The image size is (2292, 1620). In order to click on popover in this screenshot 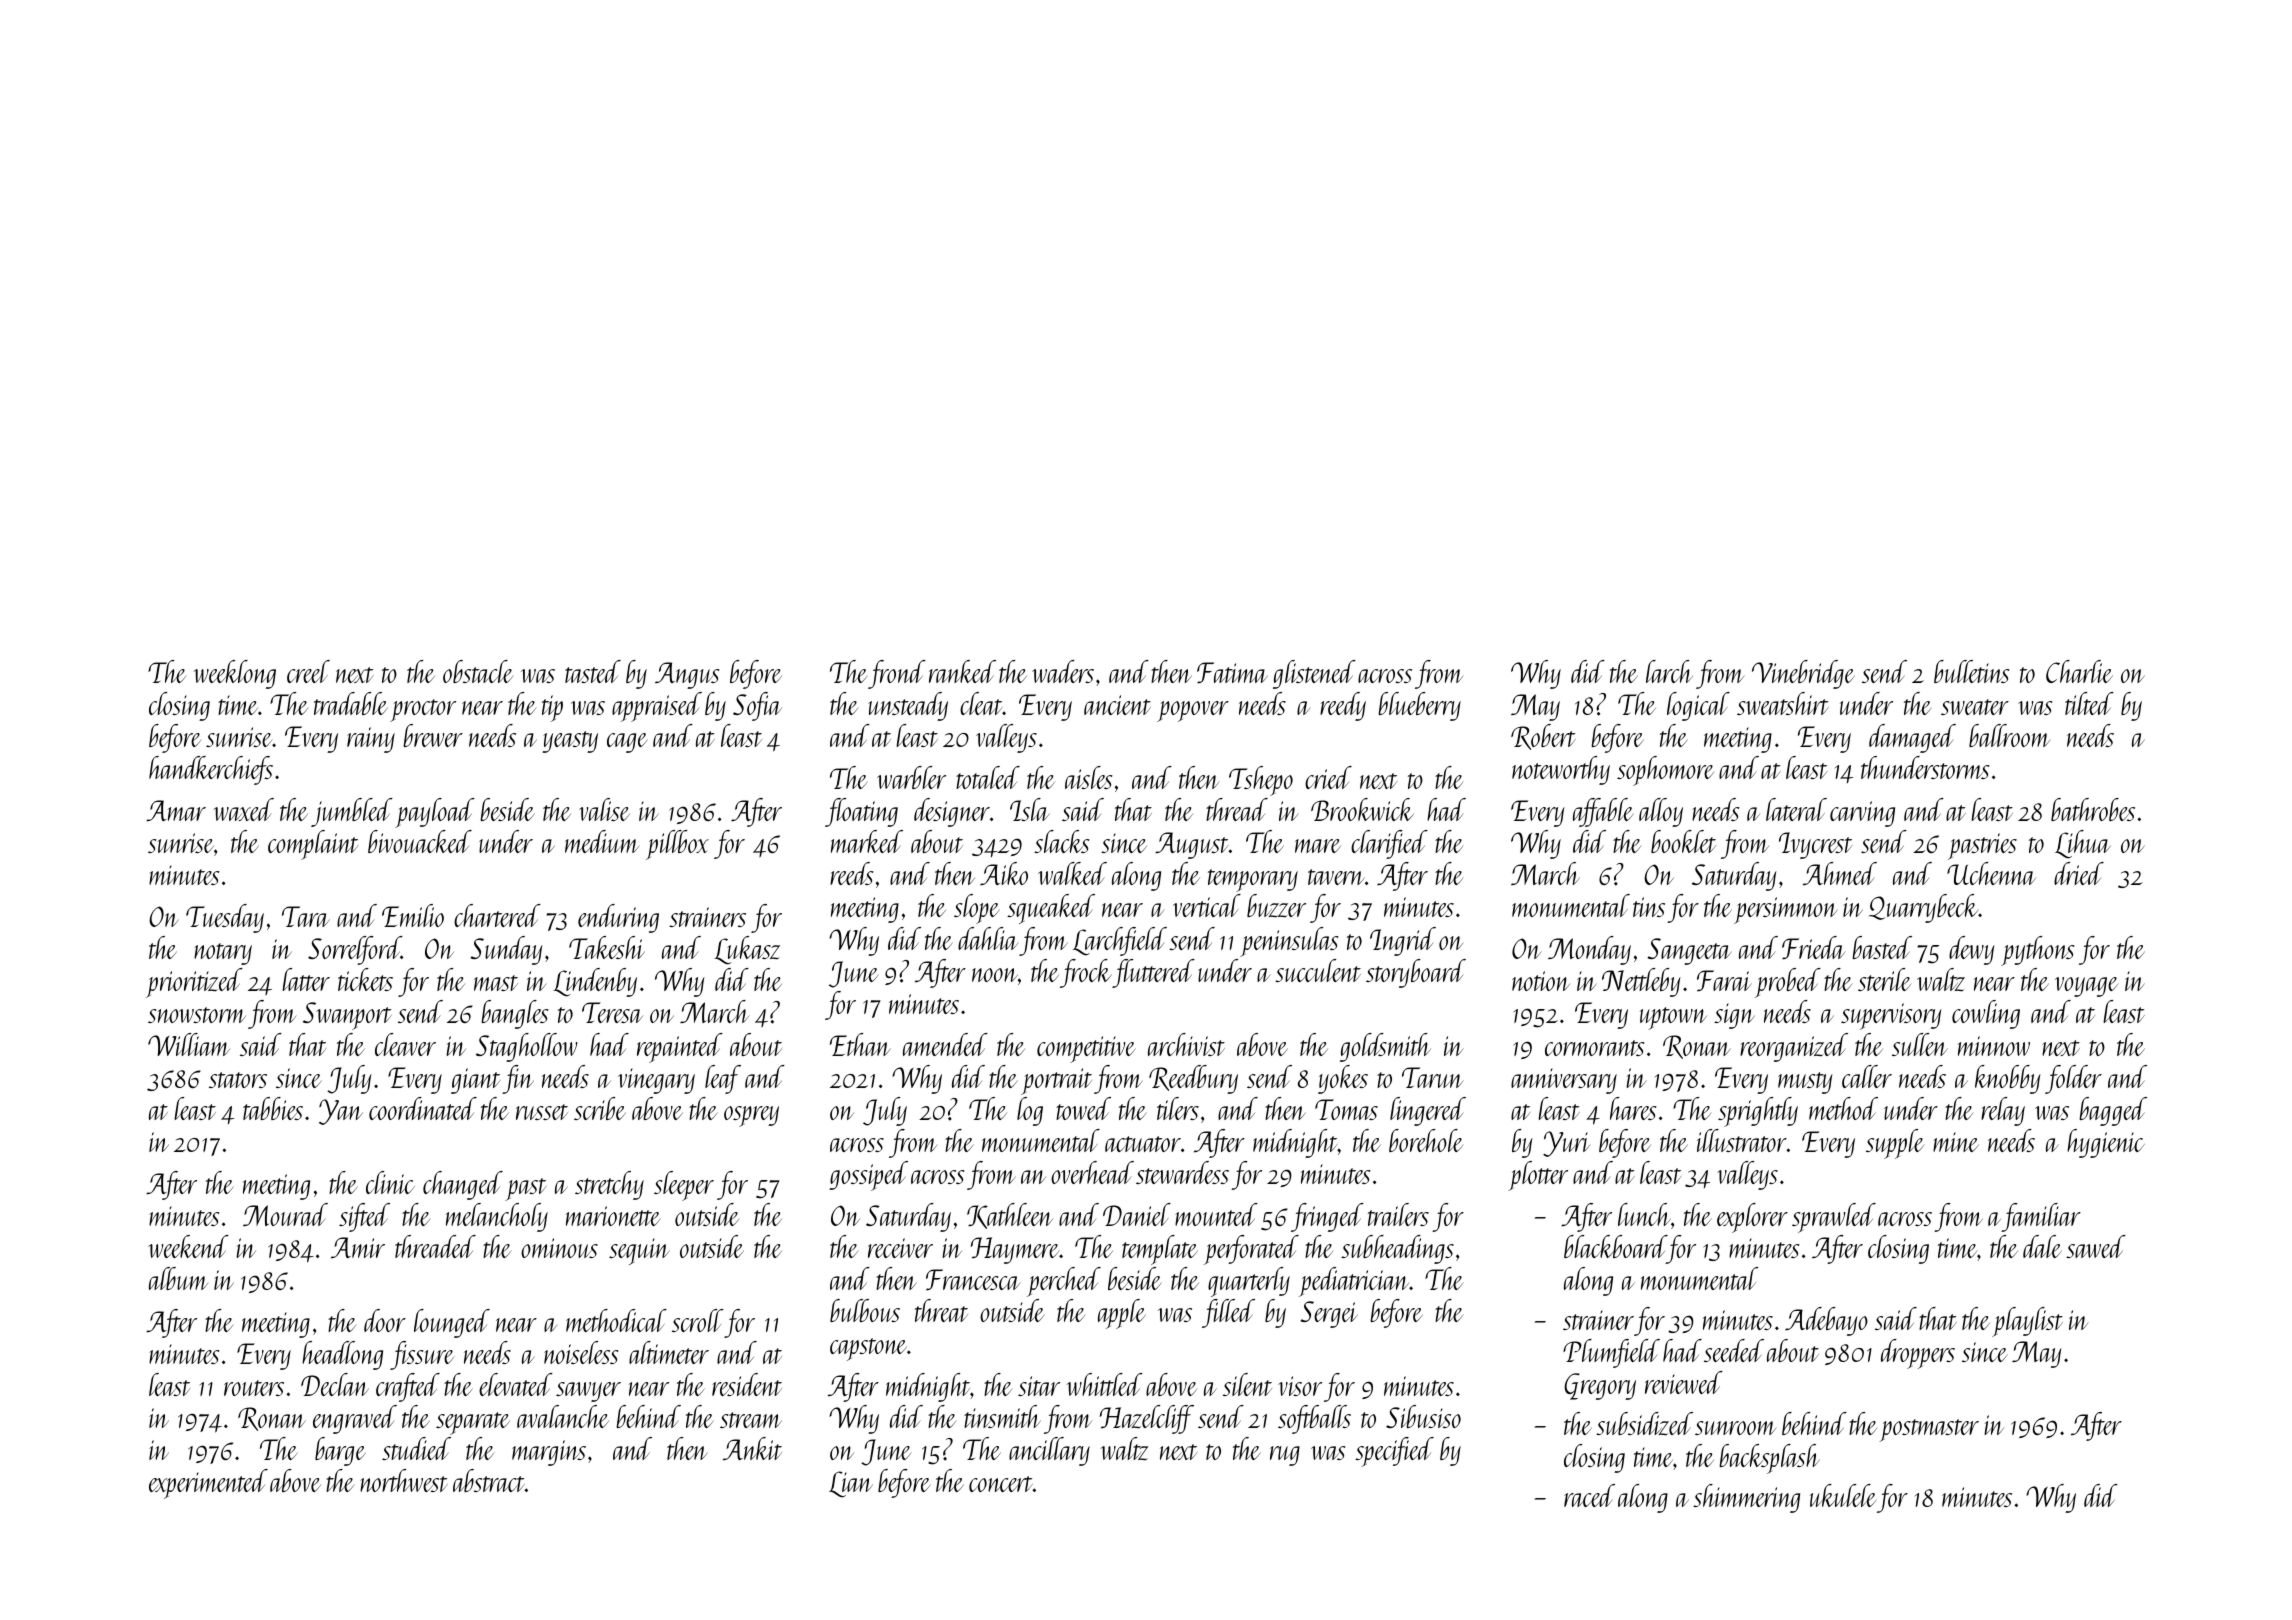, I will do `click(1193, 711)`.
